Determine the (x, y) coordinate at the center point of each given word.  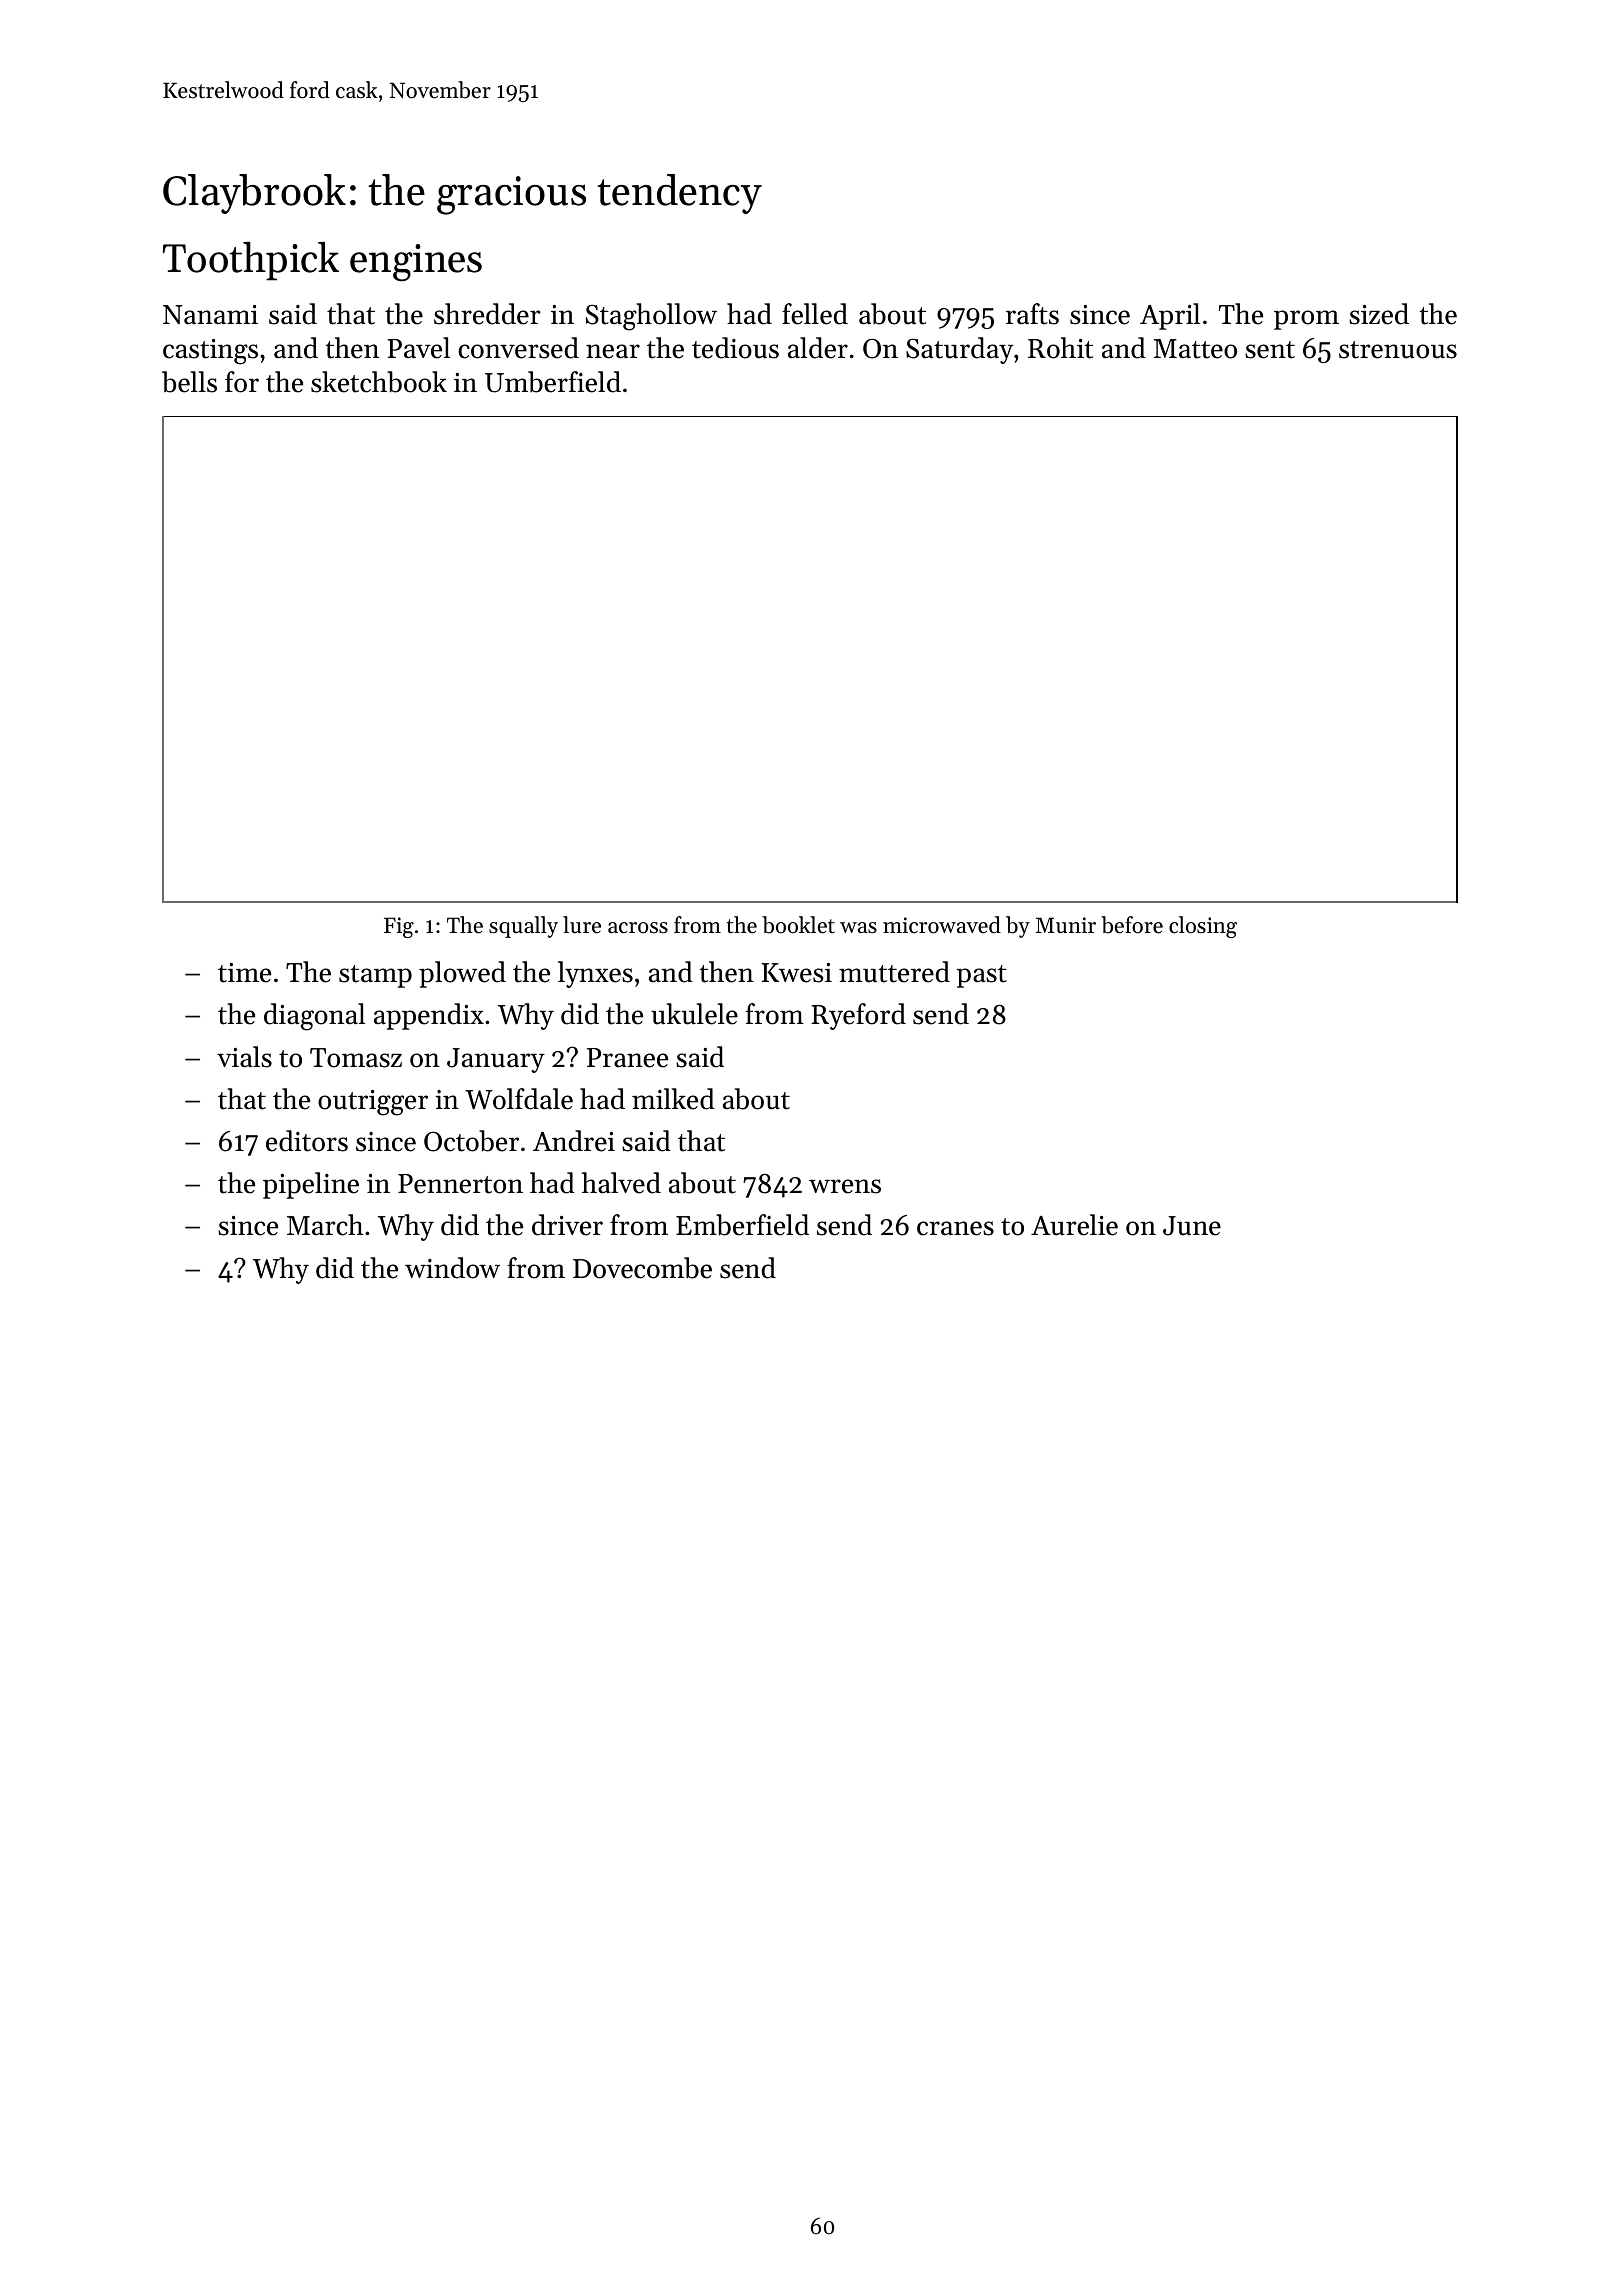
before (1132, 925)
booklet (798, 925)
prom (1306, 320)
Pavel (418, 348)
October (471, 1141)
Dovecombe (642, 1268)
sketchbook (379, 382)
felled (815, 314)
